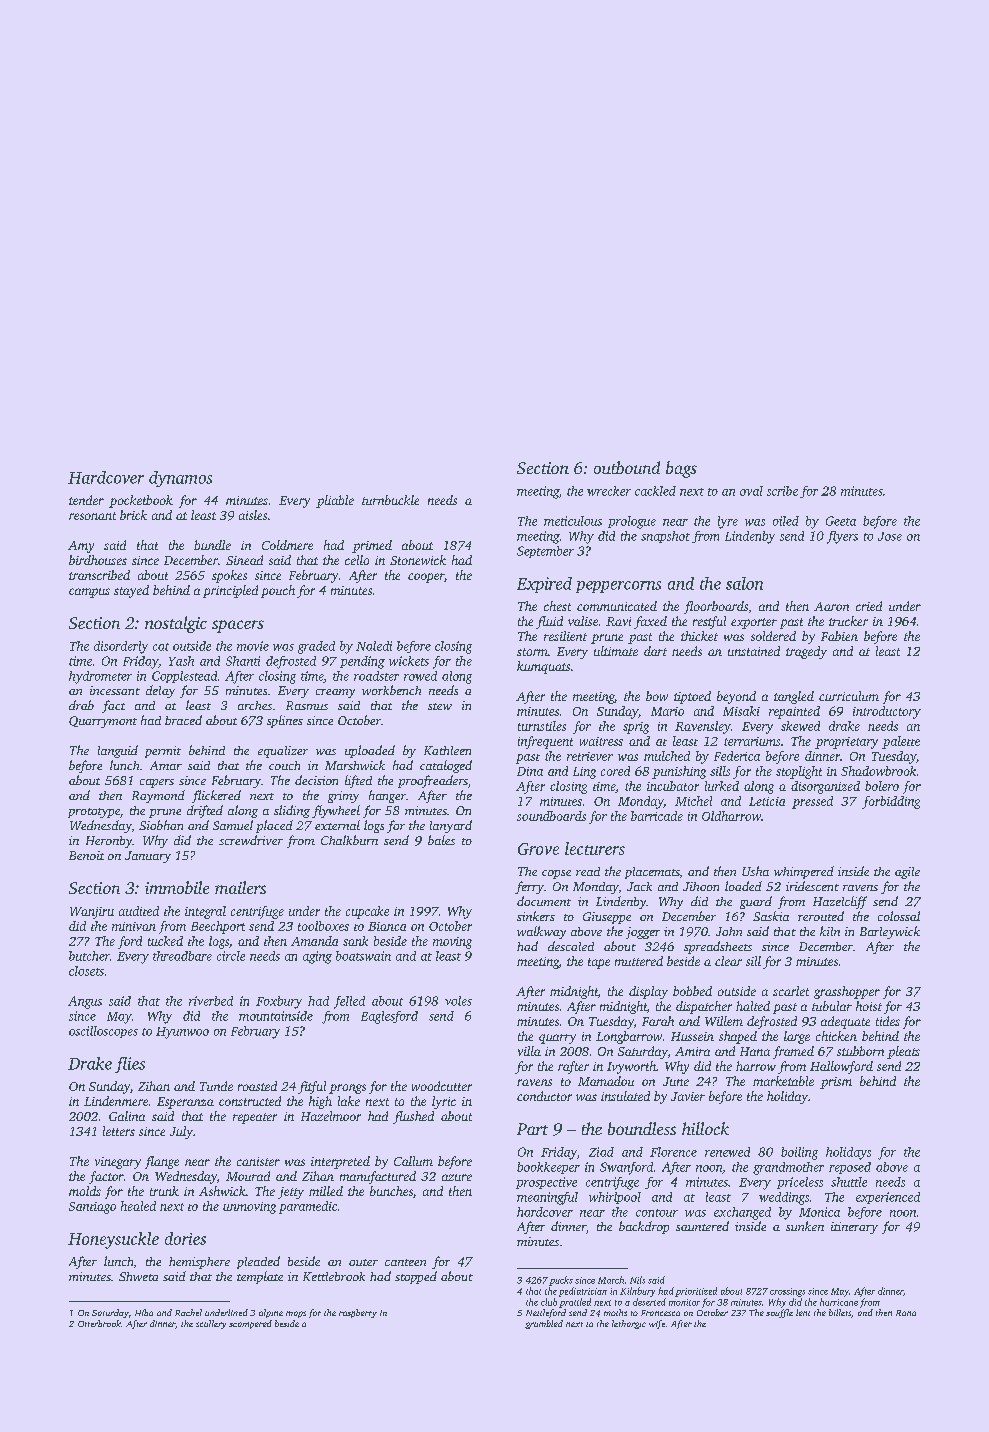 This page has width=989, height=1432. What do you see at coordinates (684, 1302) in the page?
I see `monitor` at bounding box center [684, 1302].
